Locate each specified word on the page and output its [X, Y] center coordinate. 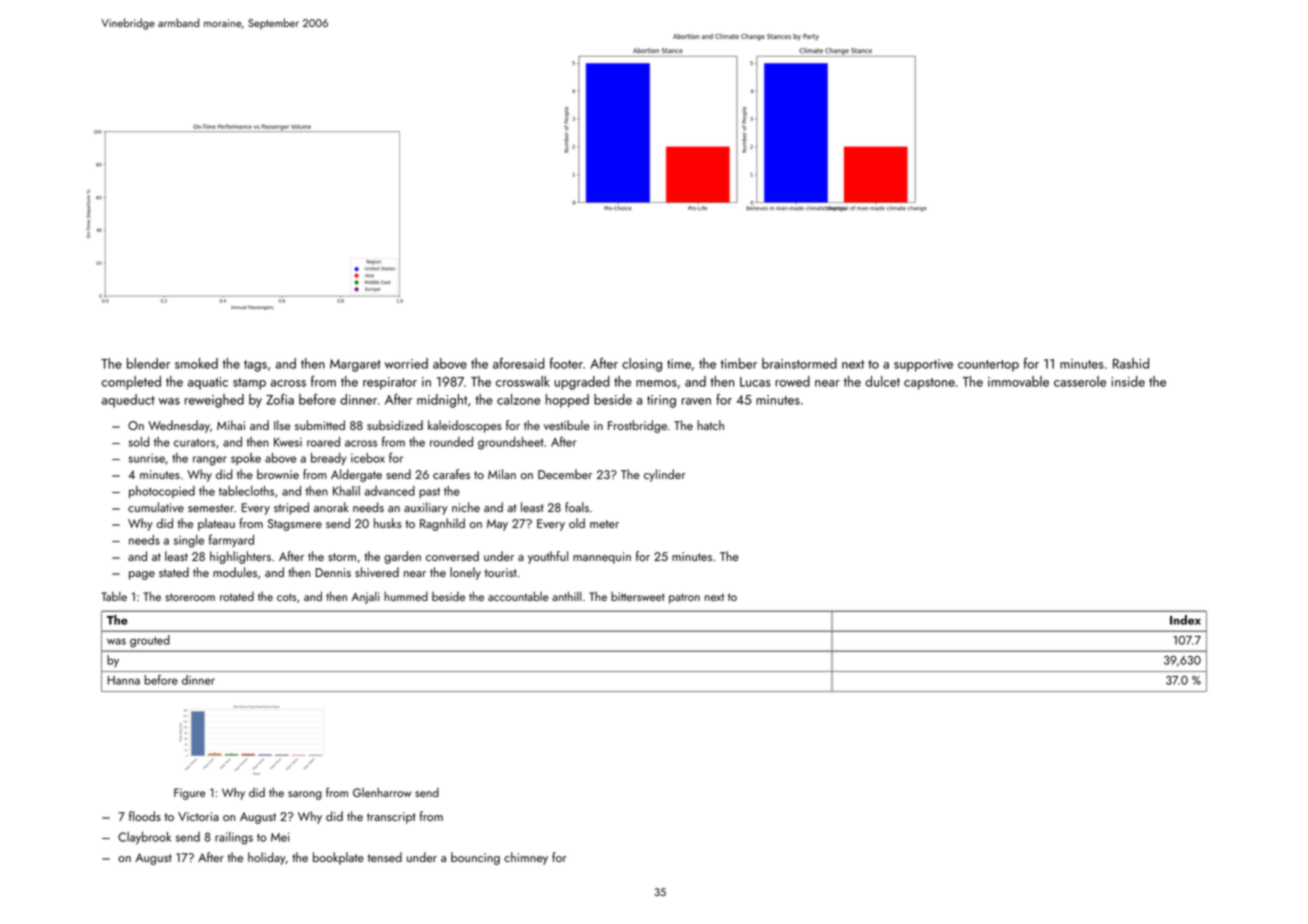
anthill [566, 596]
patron [684, 598]
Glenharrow [382, 792]
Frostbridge [637, 426]
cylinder [664, 475]
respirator [390, 383]
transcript [391, 818]
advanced [389, 491]
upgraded [581, 383]
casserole [1080, 381]
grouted [150, 641]
